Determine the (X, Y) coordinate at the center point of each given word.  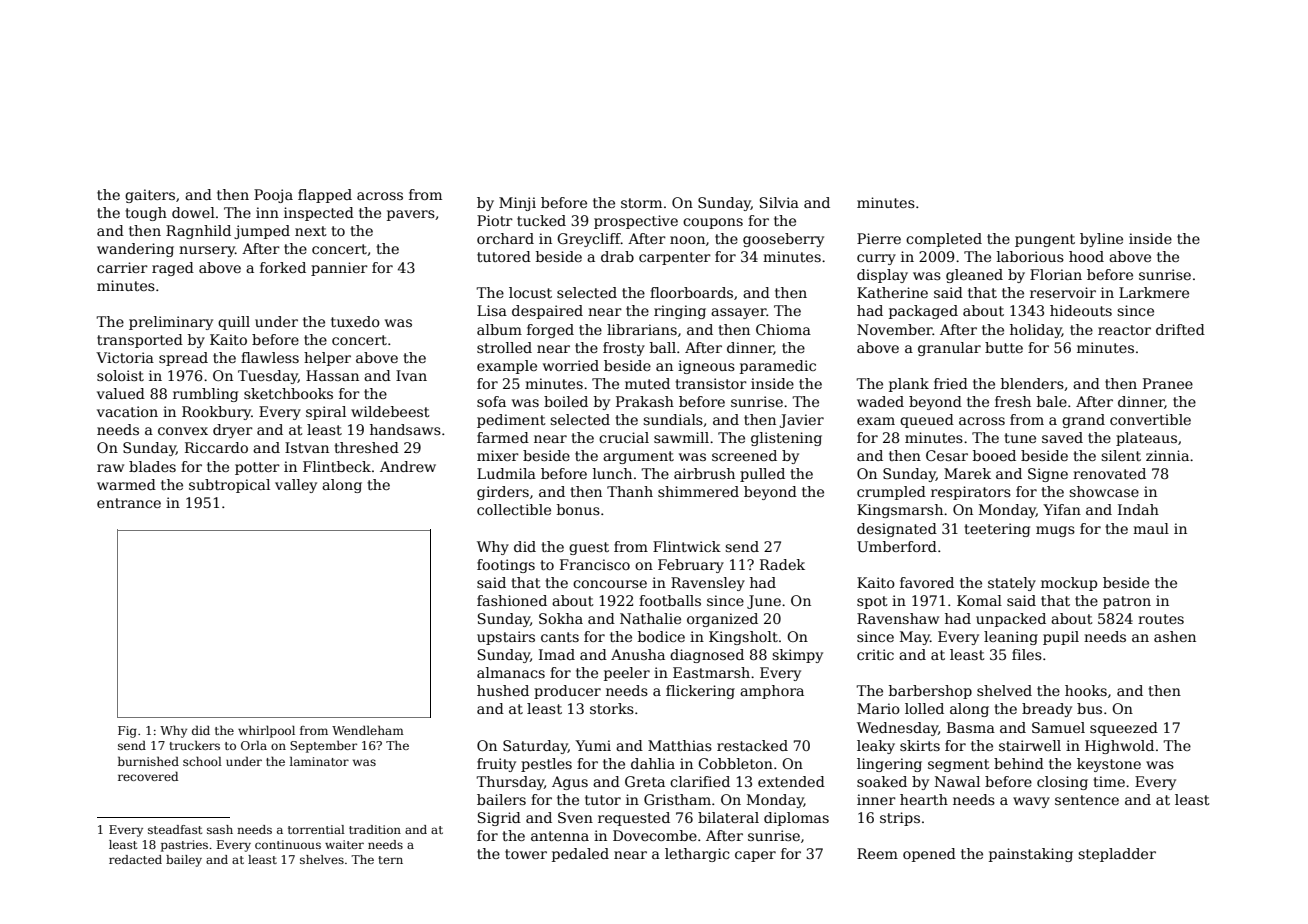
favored (927, 582)
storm (641, 203)
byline (1101, 240)
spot (872, 602)
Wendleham (368, 730)
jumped (262, 232)
